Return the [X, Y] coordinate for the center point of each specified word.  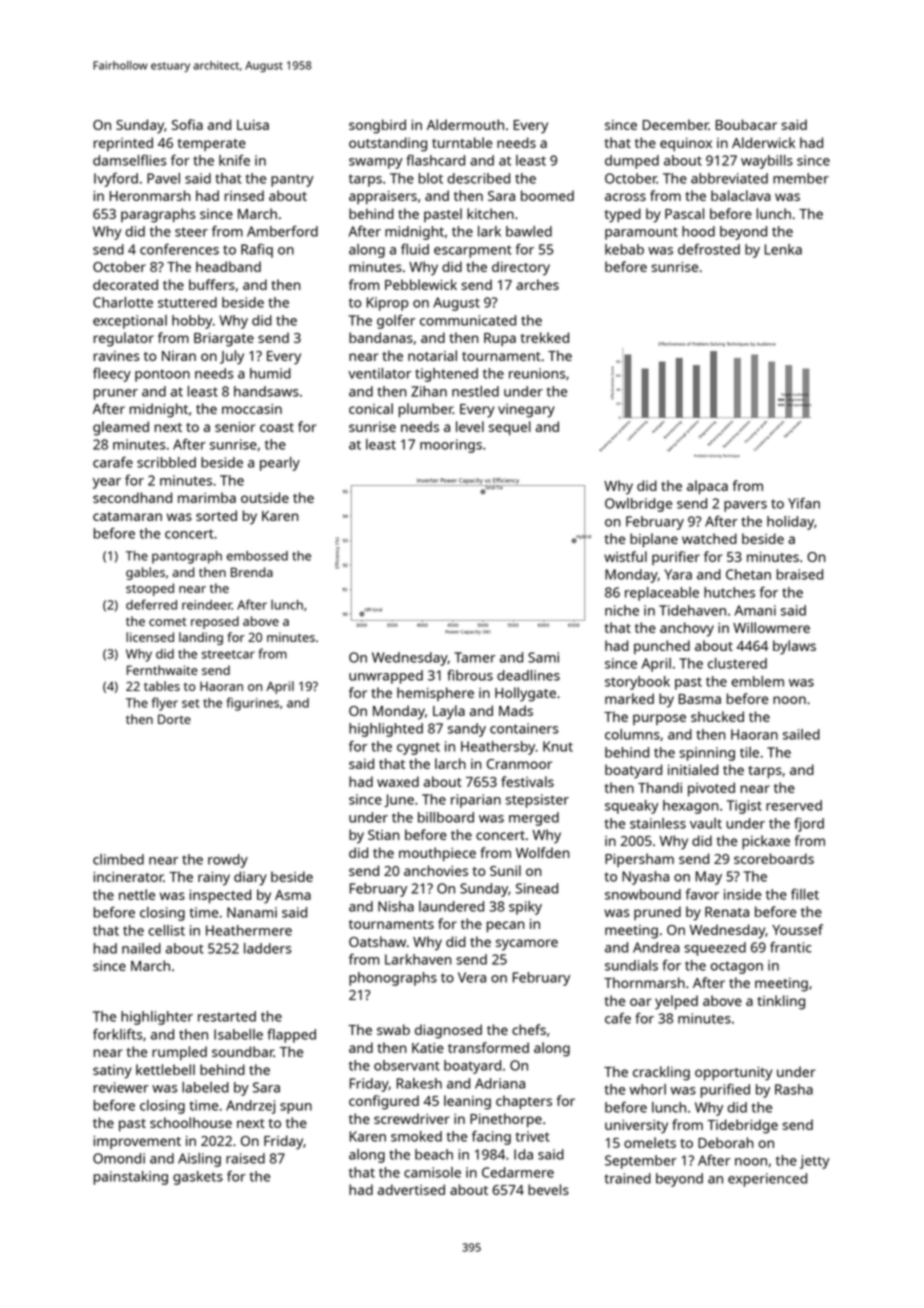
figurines [252, 704]
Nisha [396, 906]
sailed [801, 734]
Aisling [199, 1160]
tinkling [781, 1002]
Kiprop [387, 304]
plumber [426, 410]
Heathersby [498, 748]
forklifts [118, 1034]
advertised [411, 1189]
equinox [686, 144]
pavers [745, 506]
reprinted [123, 144]
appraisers [383, 197]
